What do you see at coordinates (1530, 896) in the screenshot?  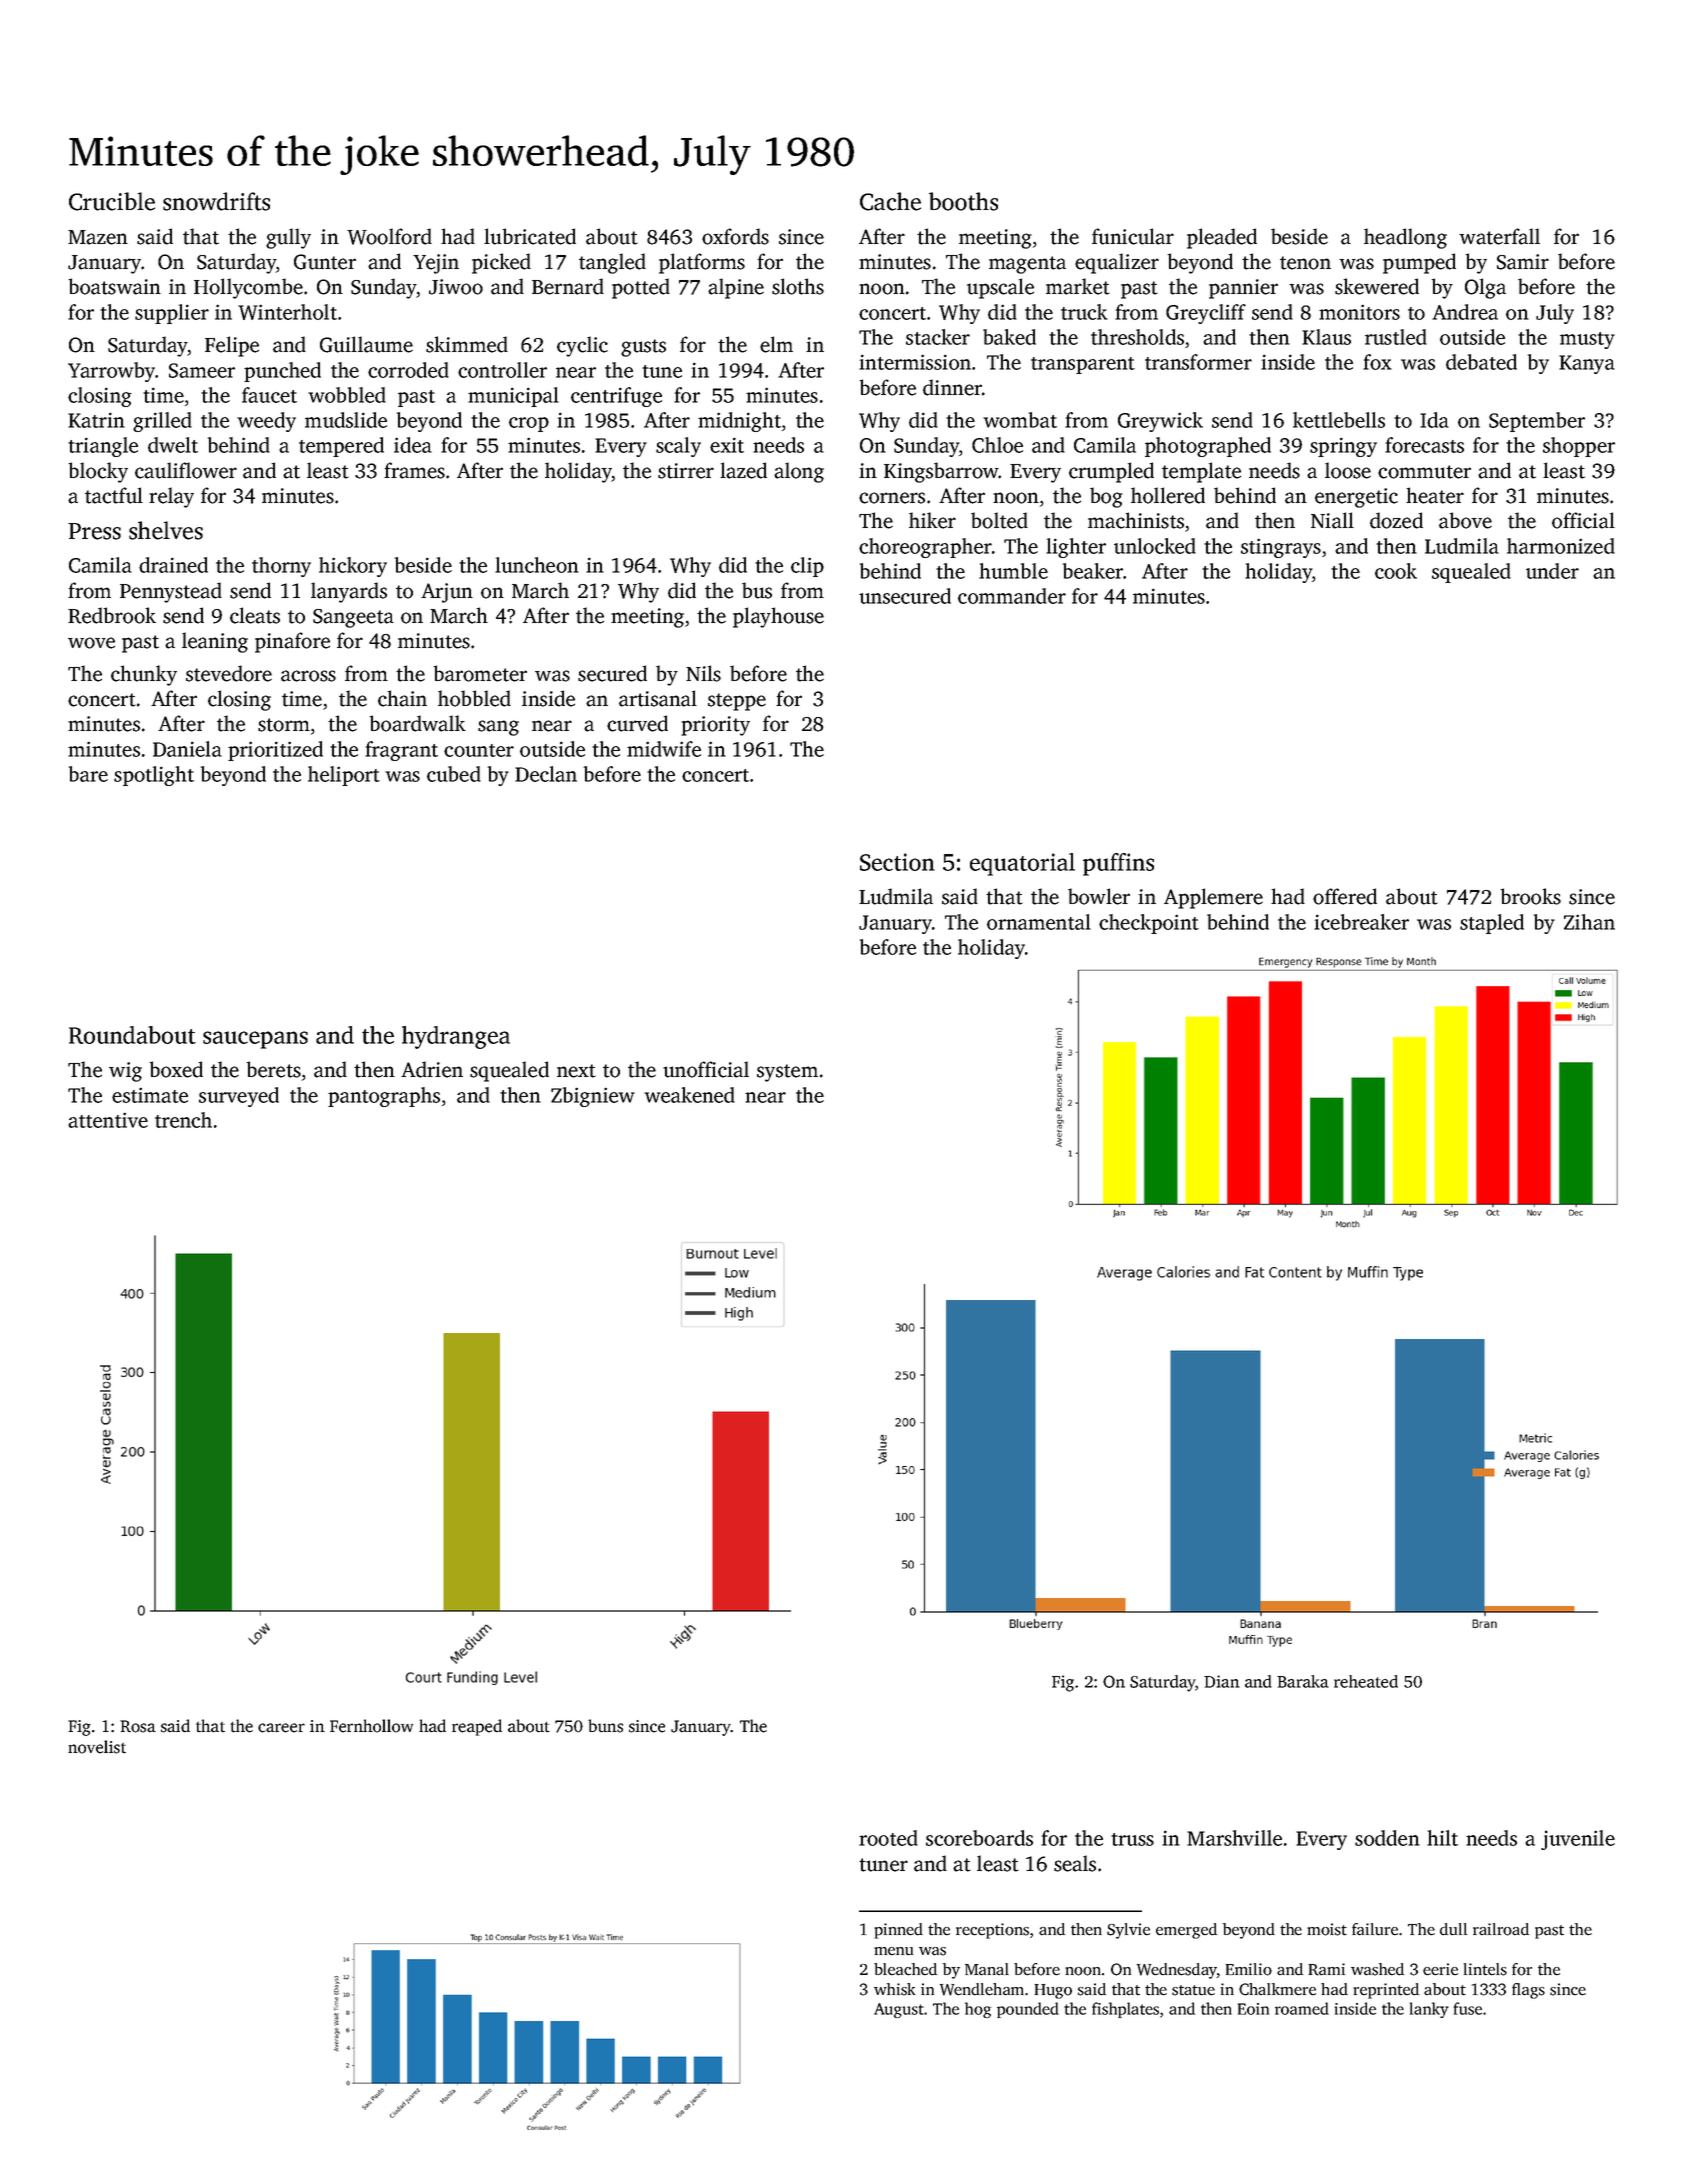 I see `brooks` at bounding box center [1530, 896].
